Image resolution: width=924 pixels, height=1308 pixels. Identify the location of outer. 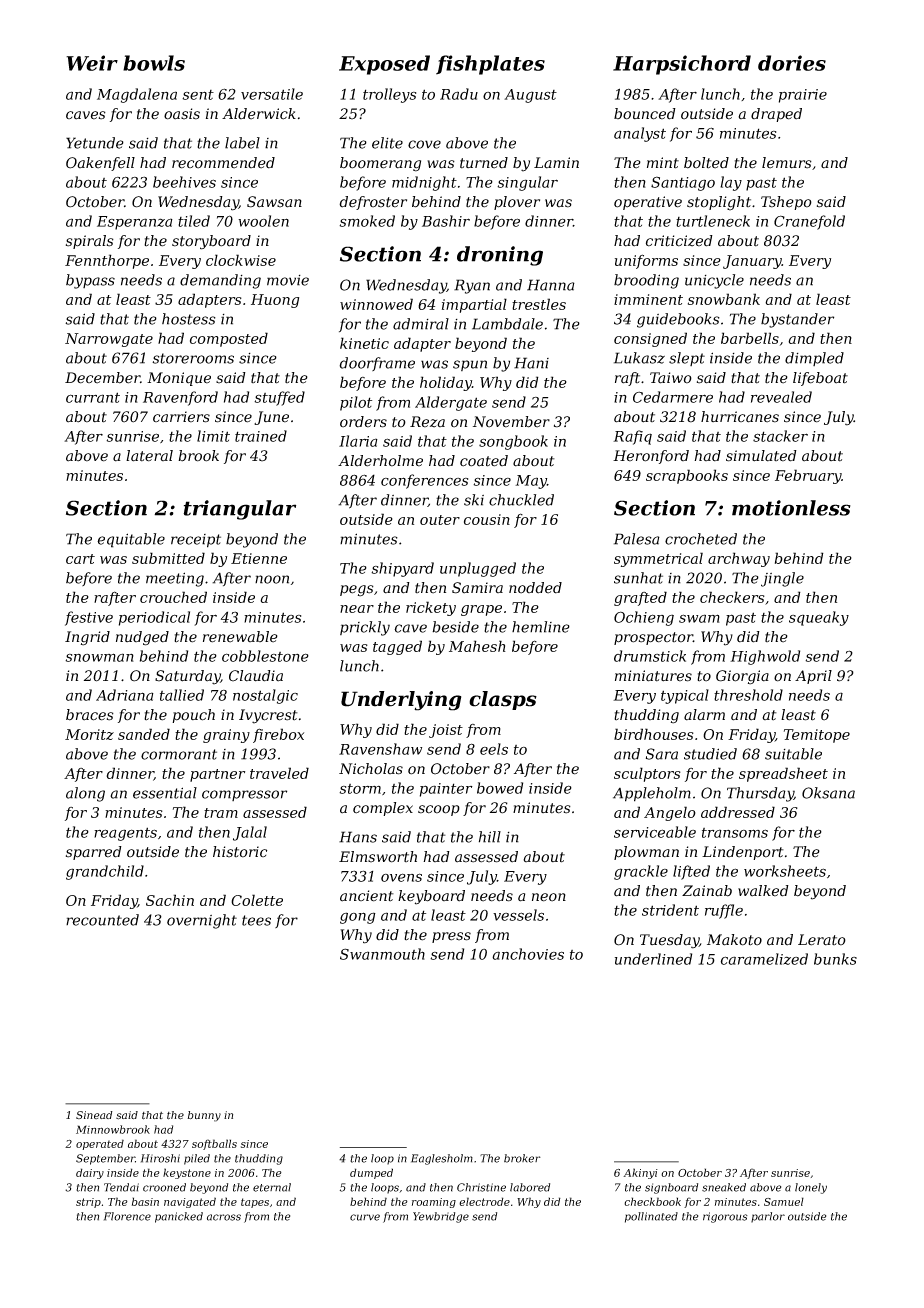
(440, 520).
